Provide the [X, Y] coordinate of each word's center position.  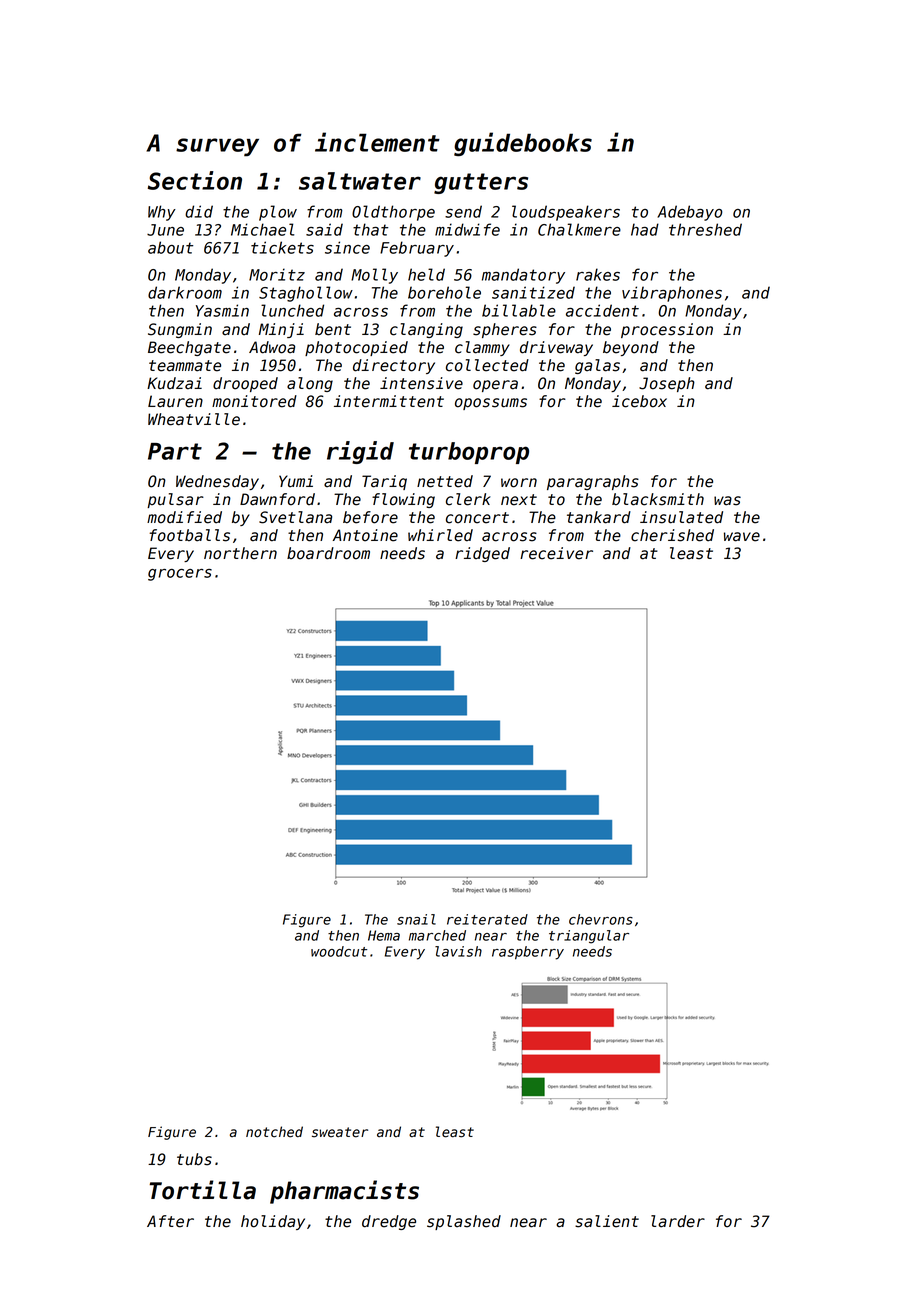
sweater [340, 1132]
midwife [467, 229]
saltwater [360, 181]
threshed [705, 229]
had [645, 229]
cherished [672, 535]
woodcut [339, 951]
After [170, 1221]
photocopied [356, 348]
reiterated [487, 919]
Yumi [296, 481]
